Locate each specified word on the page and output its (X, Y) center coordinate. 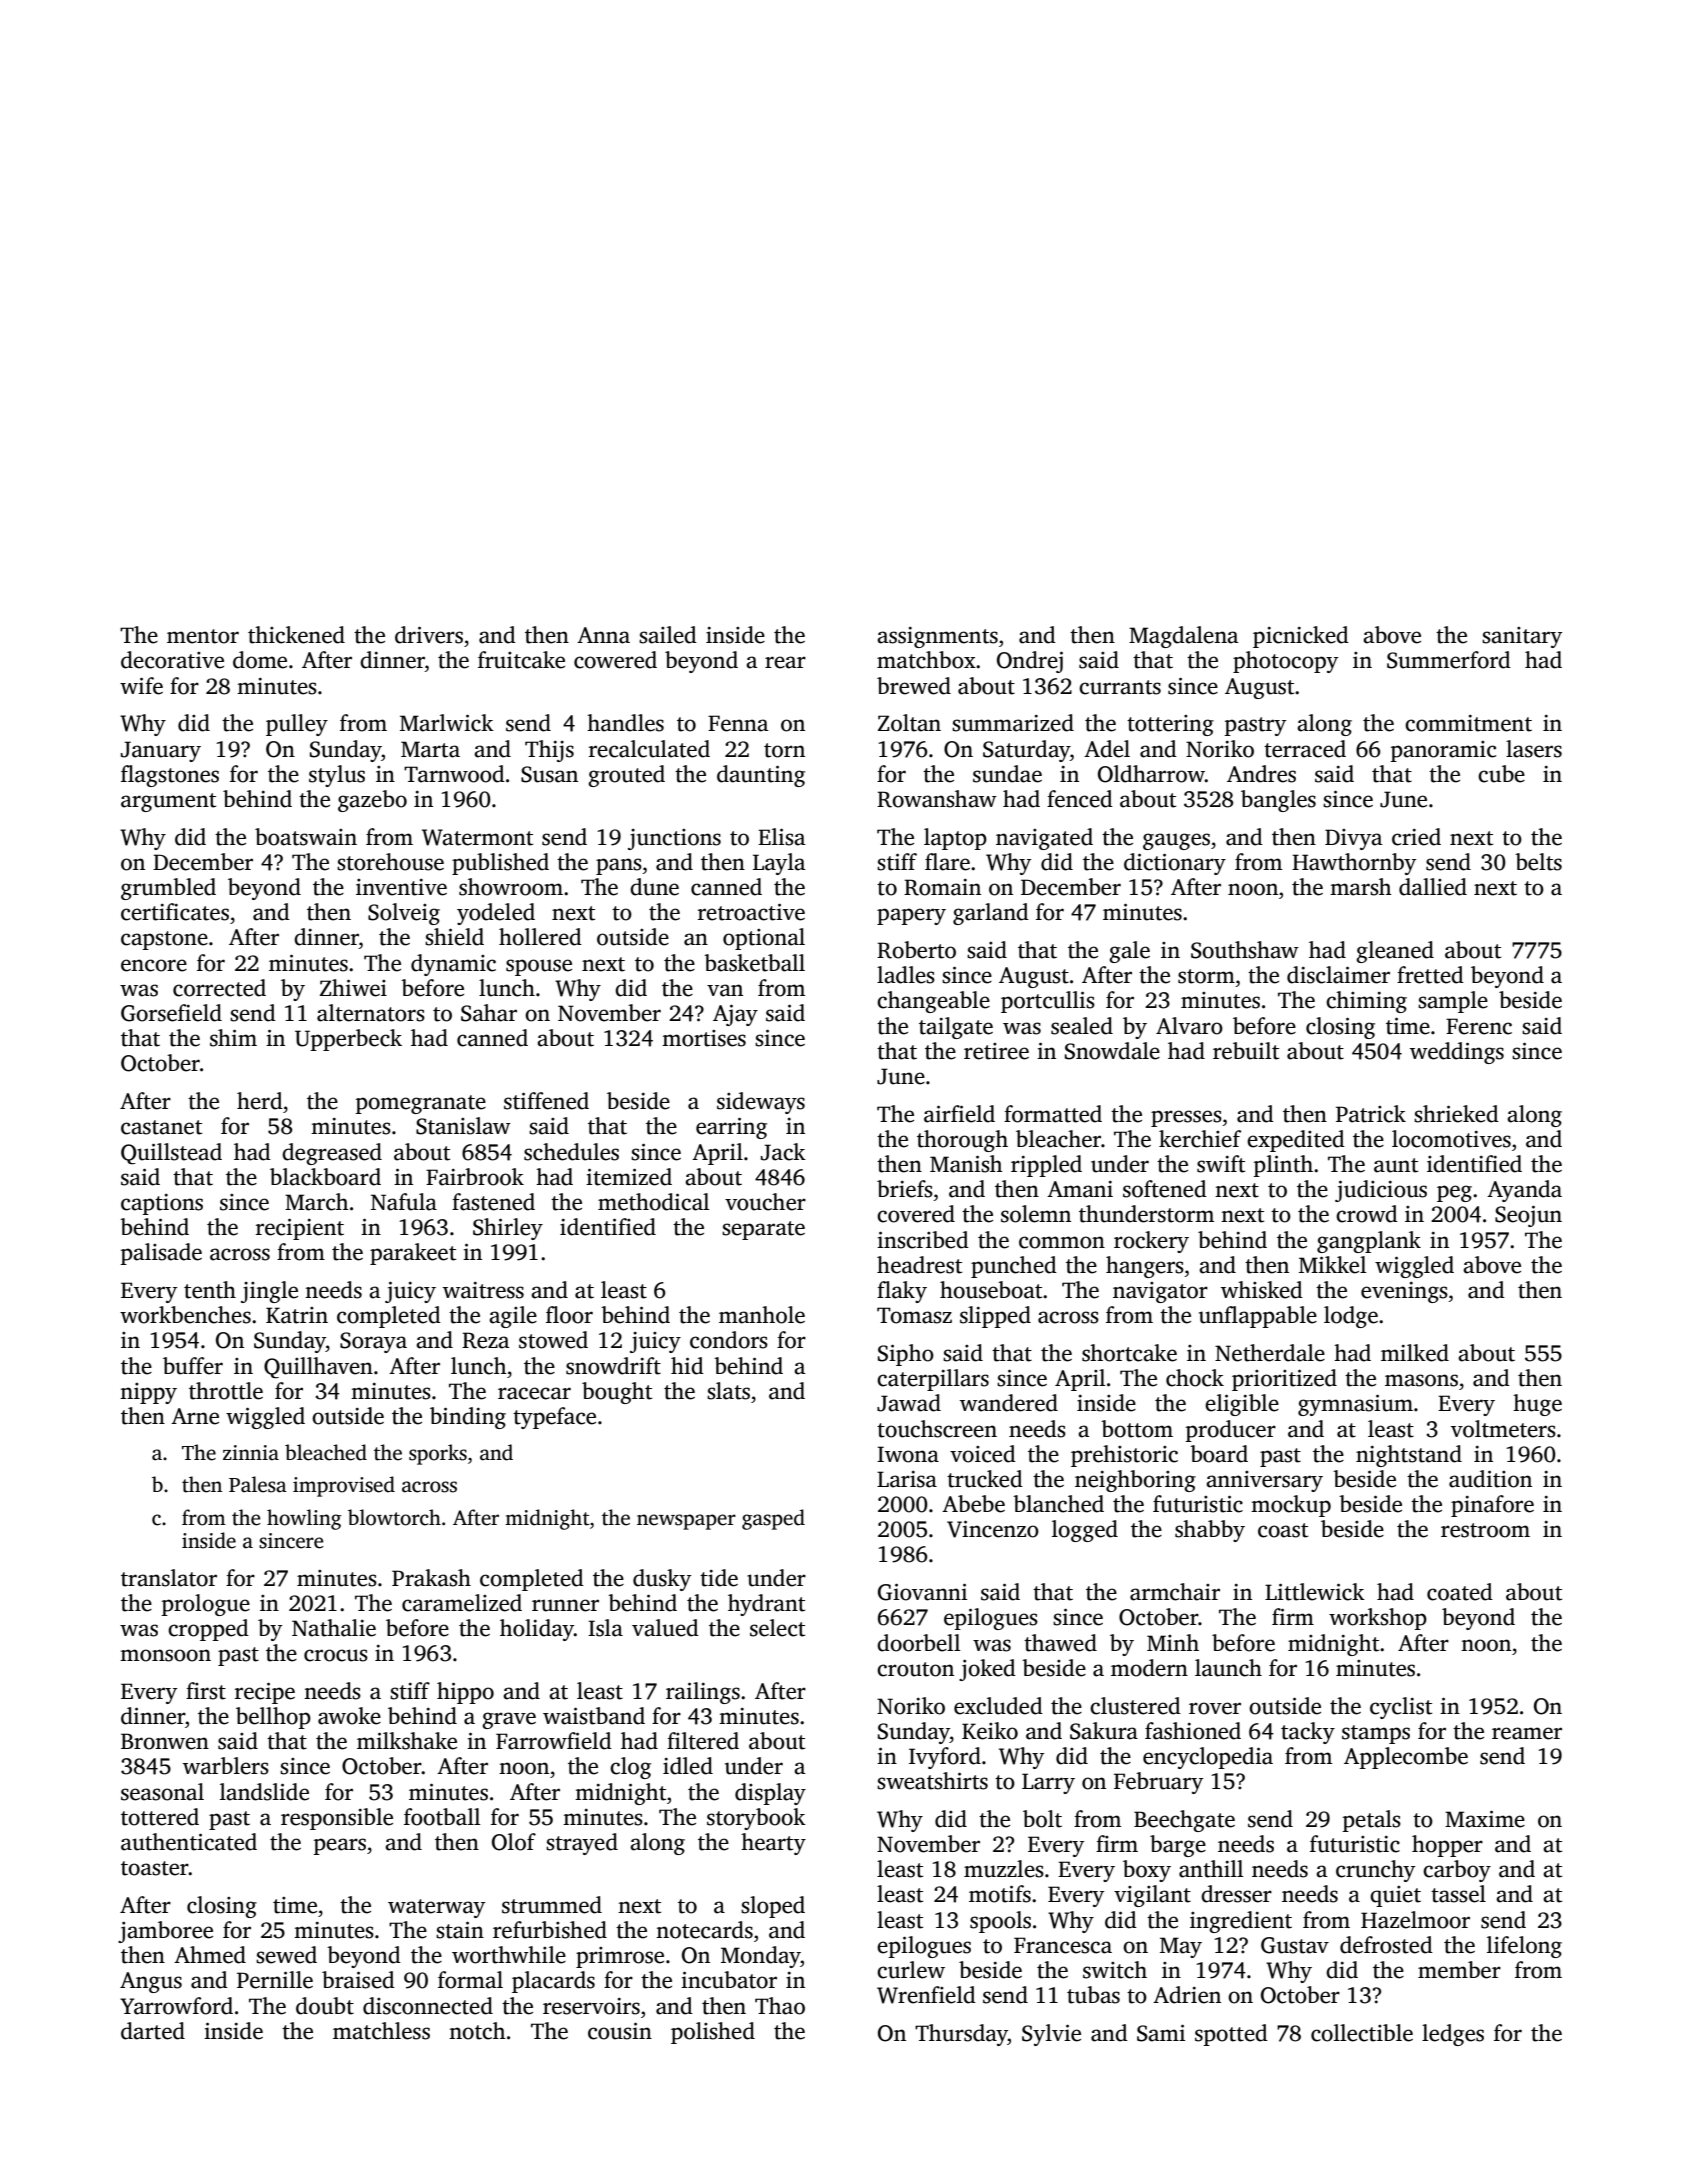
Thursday (961, 2035)
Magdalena (1184, 637)
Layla (779, 864)
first (206, 1691)
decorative (172, 660)
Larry (1048, 1783)
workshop (1378, 1619)
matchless (381, 2031)
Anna (603, 635)
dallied (1433, 887)
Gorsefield (171, 1013)
